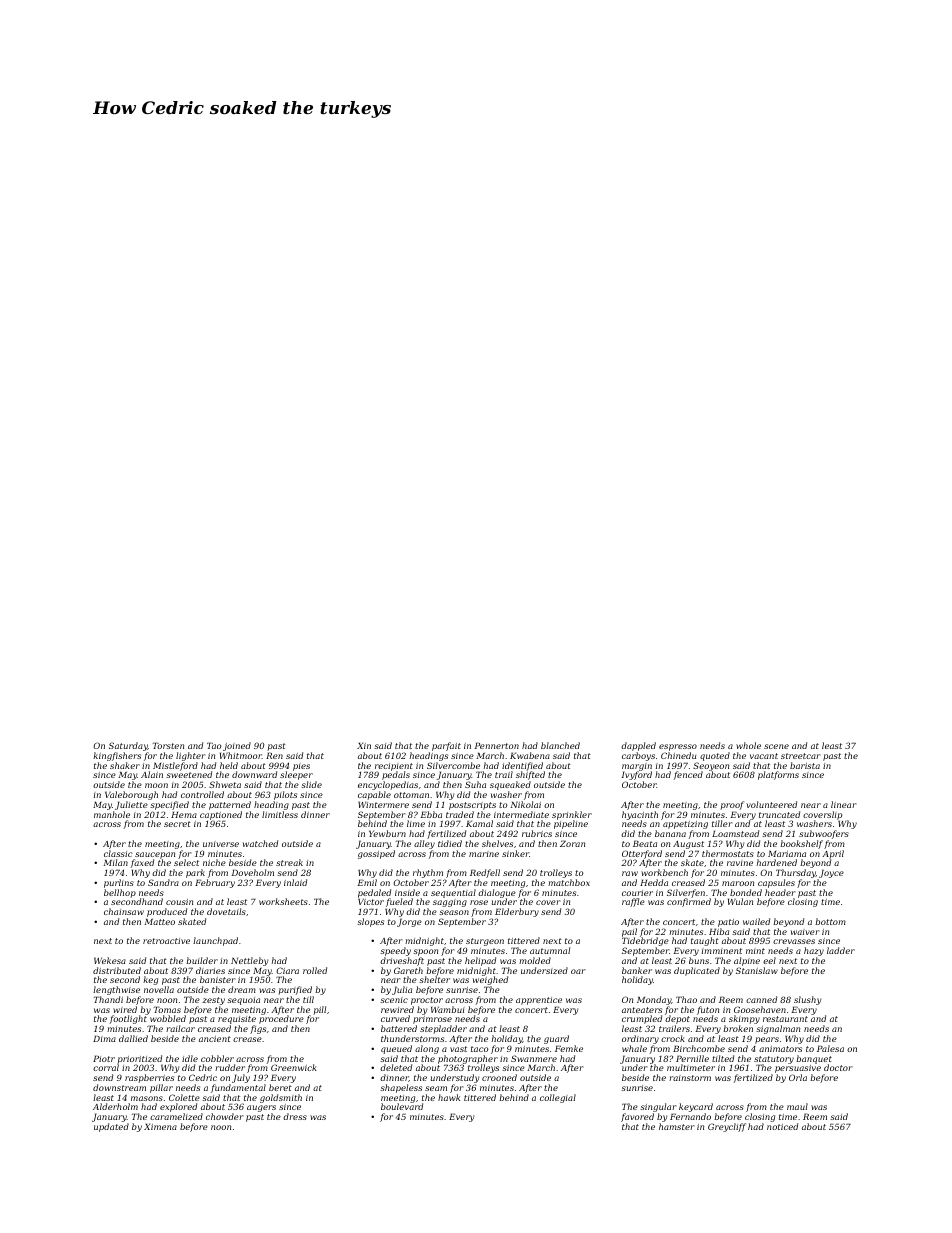  I want to click on updated, so click(111, 1127).
